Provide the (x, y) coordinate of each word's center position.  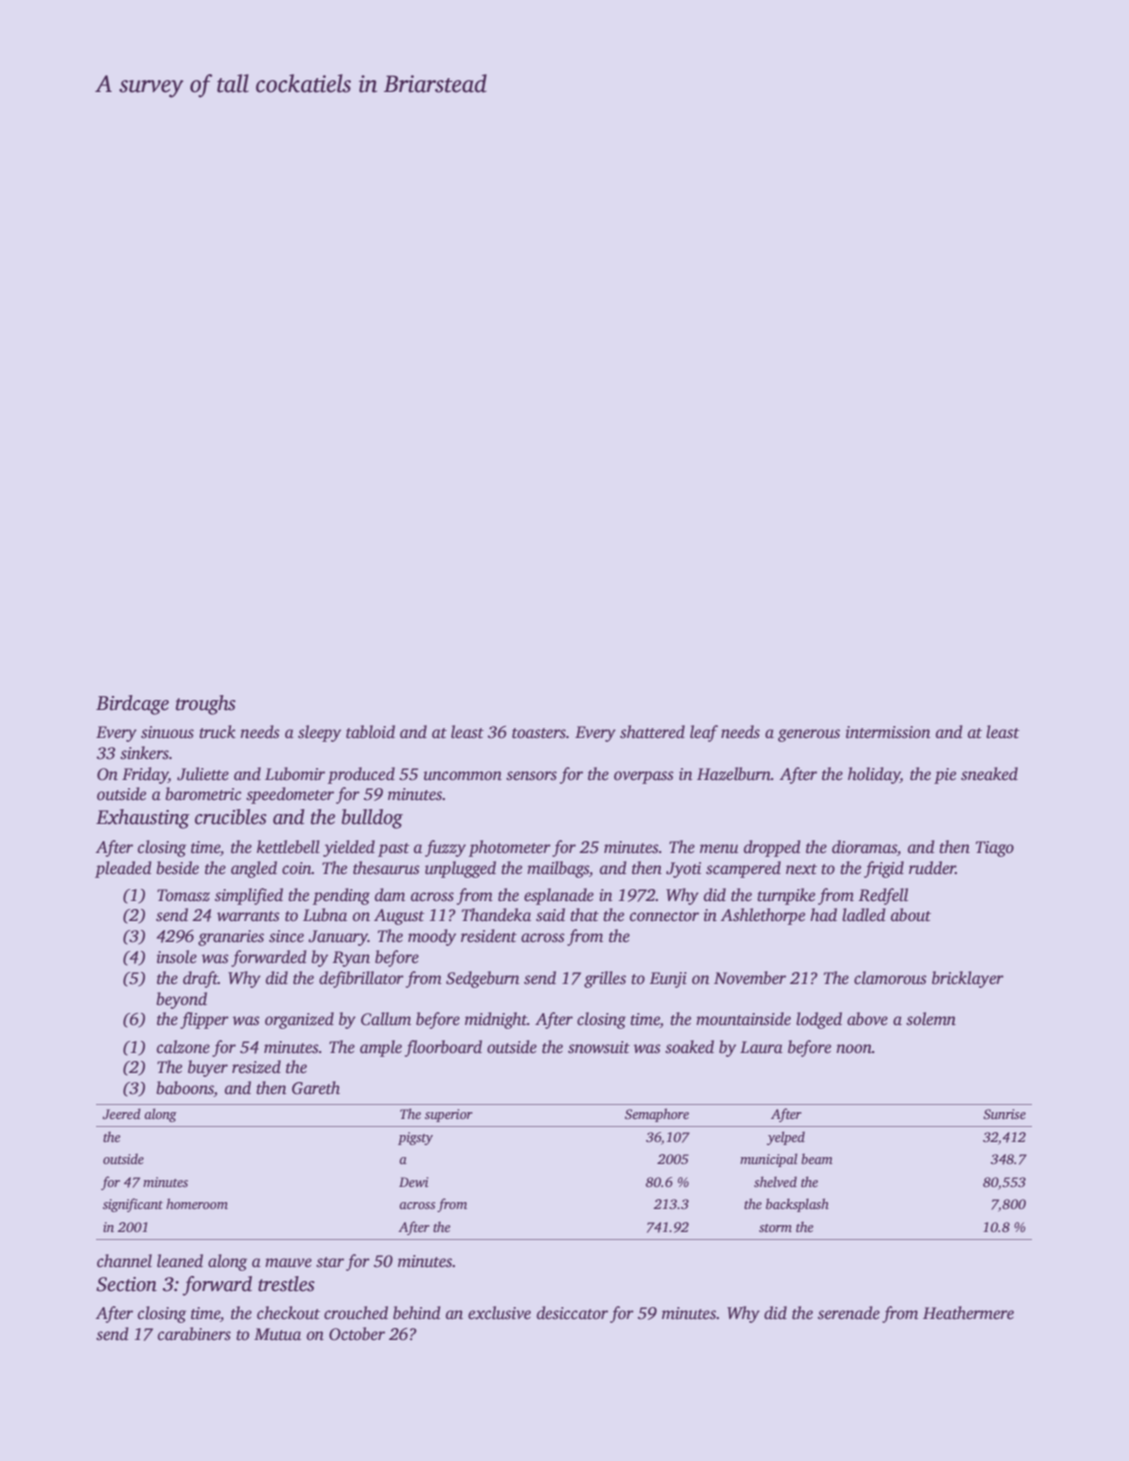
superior (449, 1115)
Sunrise (1004, 1114)
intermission (888, 732)
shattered (652, 732)
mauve (288, 1263)
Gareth (316, 1088)
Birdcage (132, 705)
